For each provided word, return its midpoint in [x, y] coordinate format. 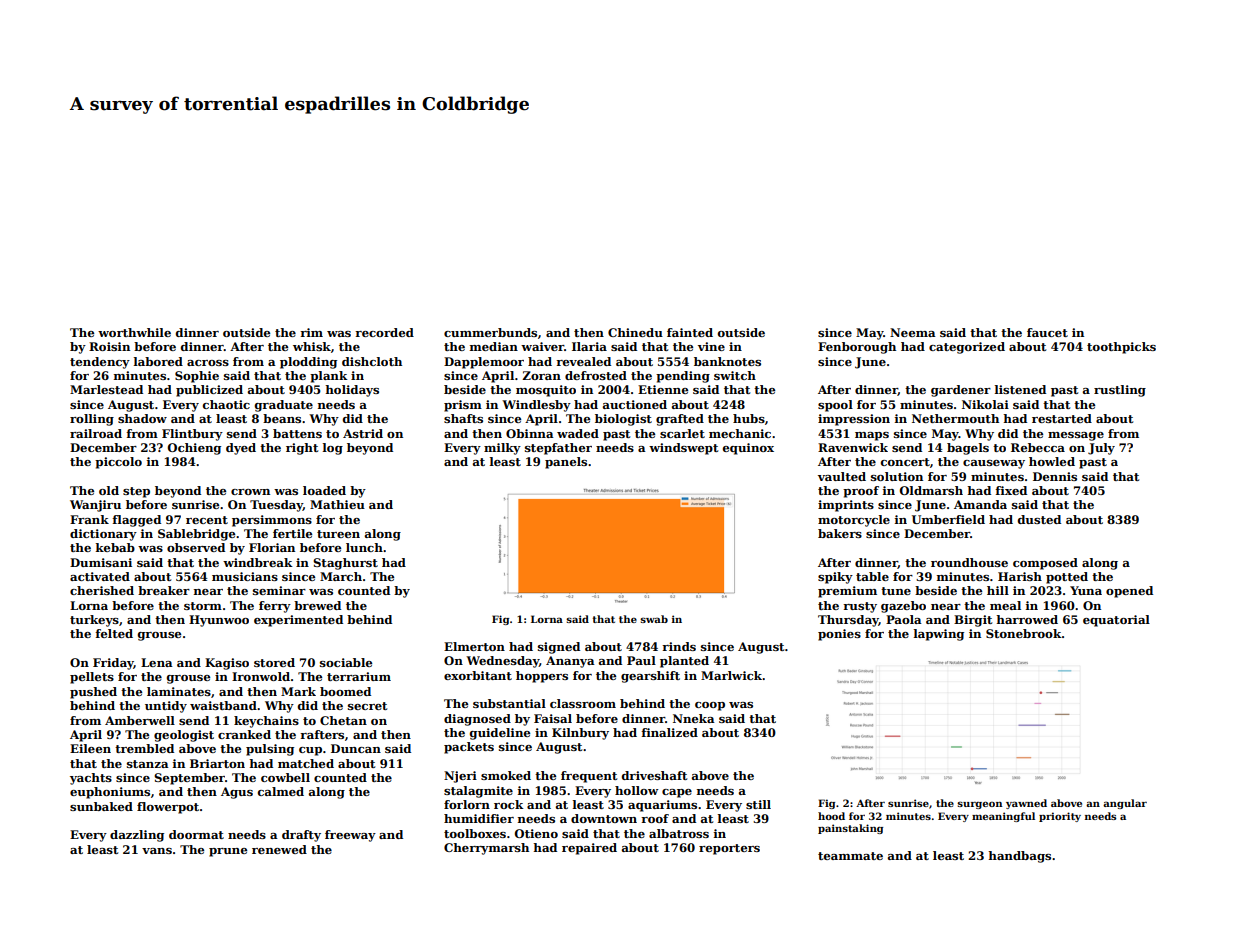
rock [509, 804]
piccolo [118, 463]
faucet [1047, 332]
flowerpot [168, 808]
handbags [1019, 857]
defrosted [596, 375]
